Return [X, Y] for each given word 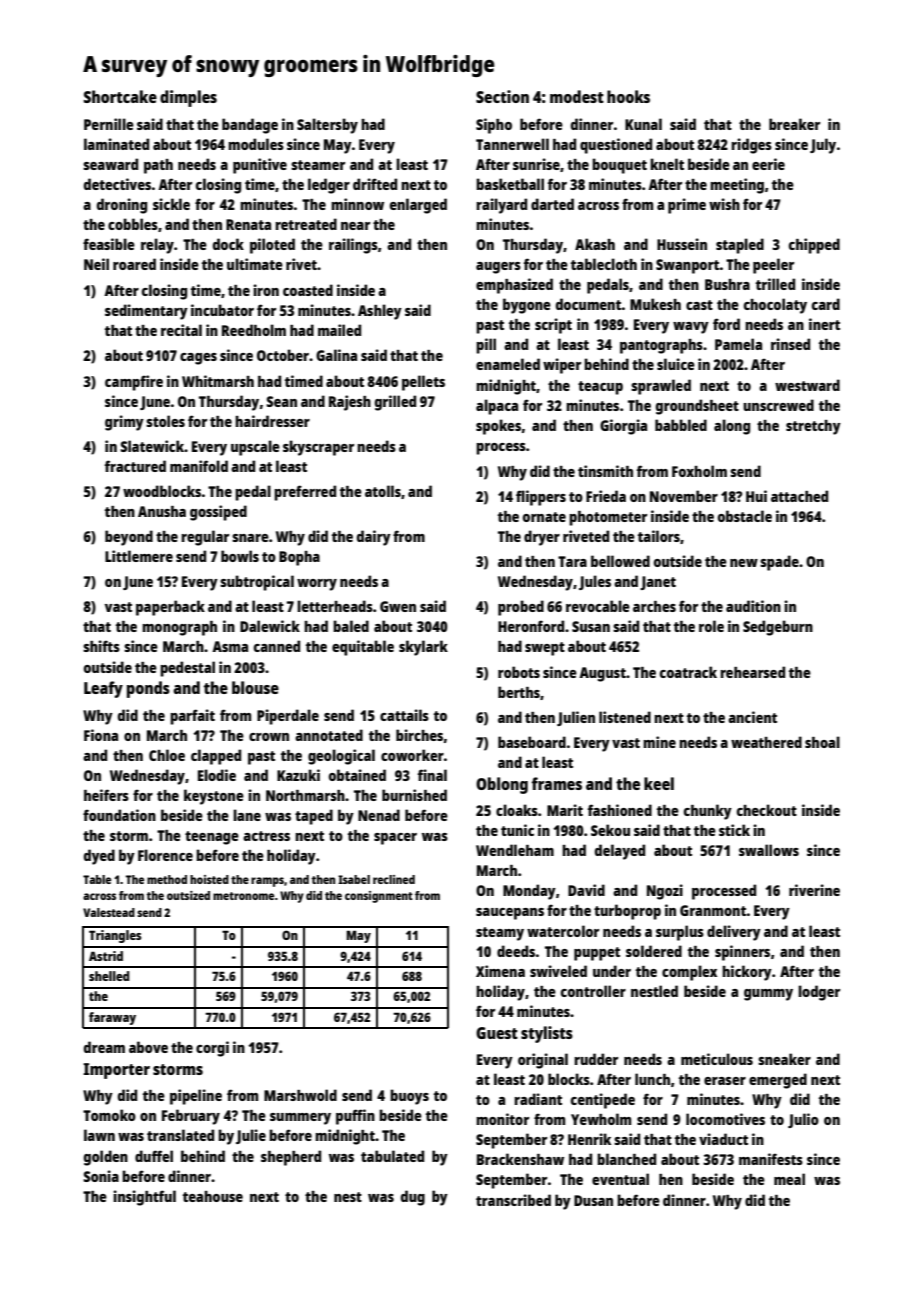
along [732, 427]
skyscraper [318, 448]
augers [498, 268]
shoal [822, 742]
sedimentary [146, 312]
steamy [500, 934]
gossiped [218, 513]
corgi [212, 1049]
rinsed [790, 344]
